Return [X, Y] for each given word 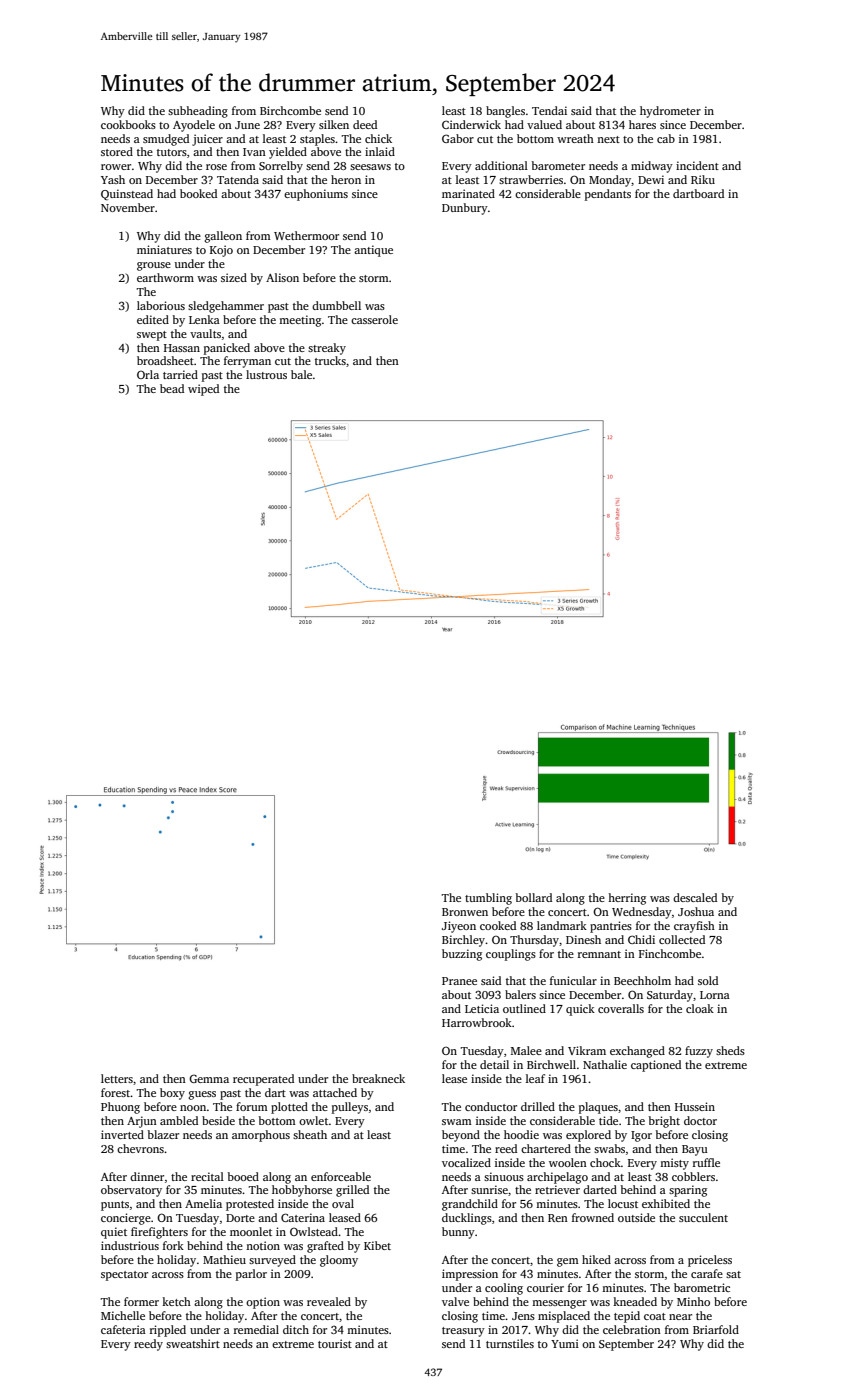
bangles [505, 112]
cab [666, 138]
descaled [695, 897]
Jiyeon [459, 927]
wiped [203, 390]
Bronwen [465, 912]
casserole [374, 319]
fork [173, 1245]
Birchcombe [290, 110]
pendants [608, 195]
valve [455, 1301]
